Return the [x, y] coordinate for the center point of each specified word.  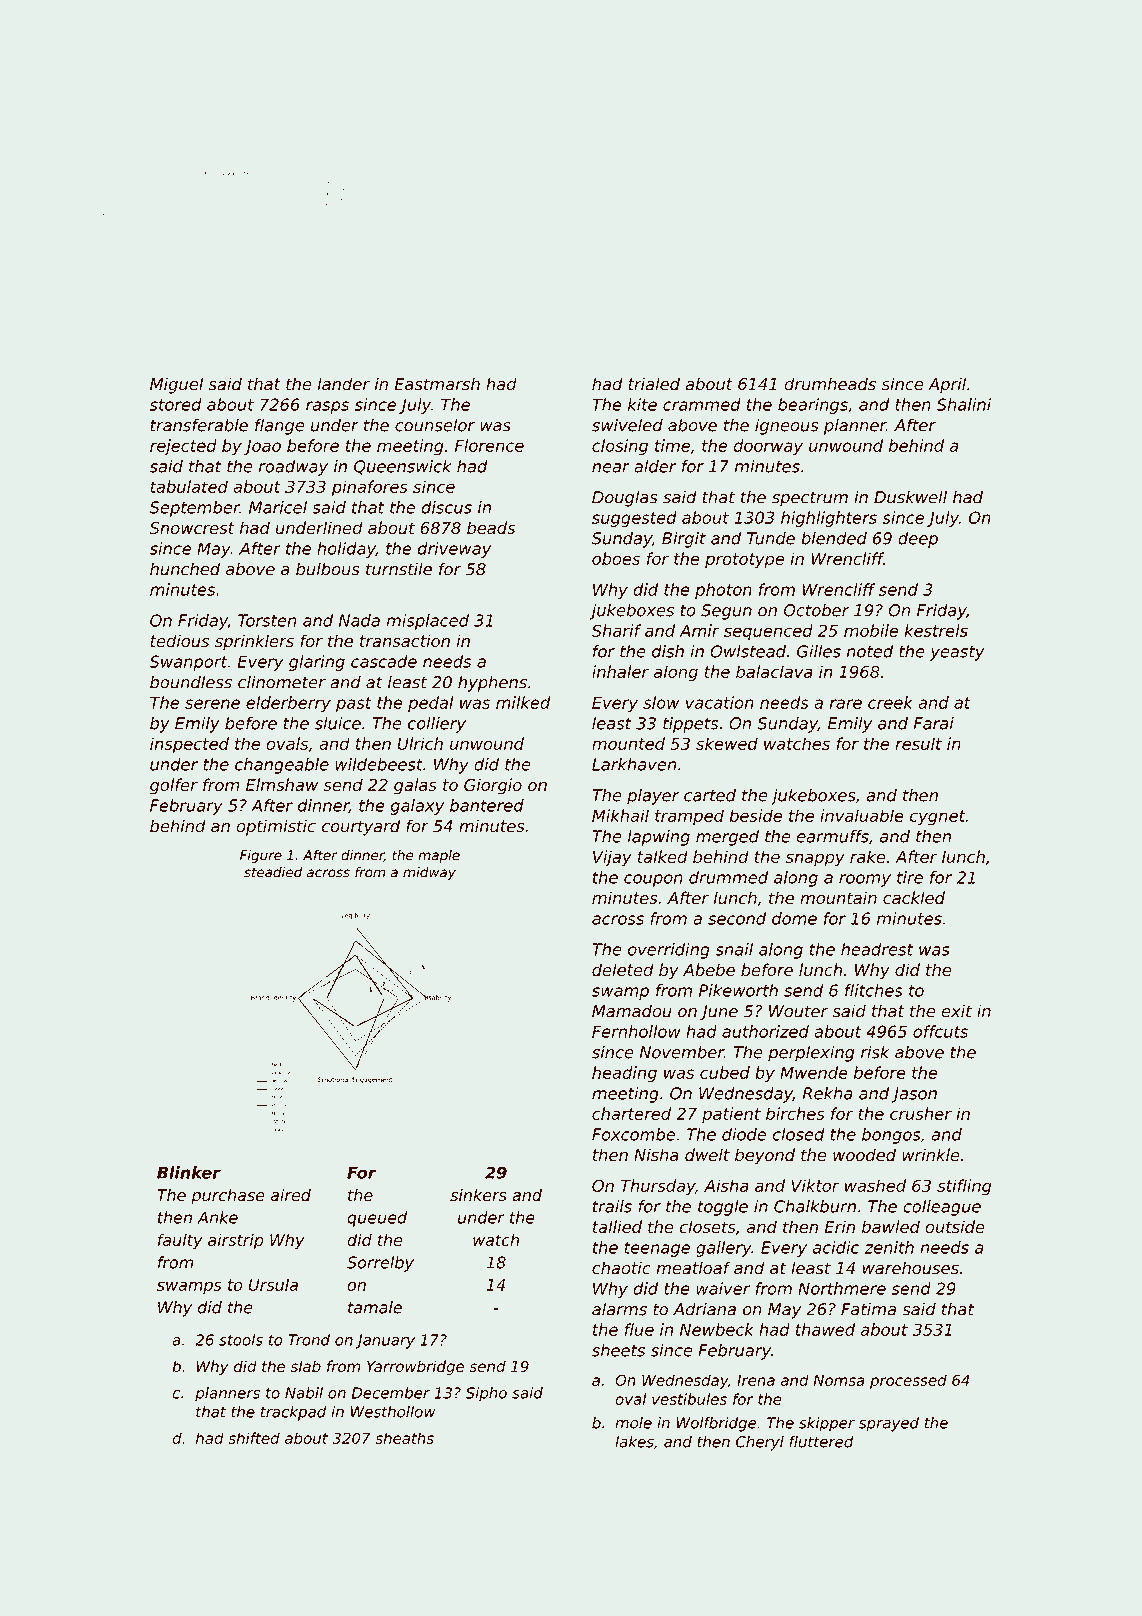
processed [908, 1381]
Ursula [273, 1284]
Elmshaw [282, 785]
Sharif [616, 630]
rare [846, 704]
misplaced [427, 622]
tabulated [189, 486]
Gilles [819, 651]
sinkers [478, 1195]
